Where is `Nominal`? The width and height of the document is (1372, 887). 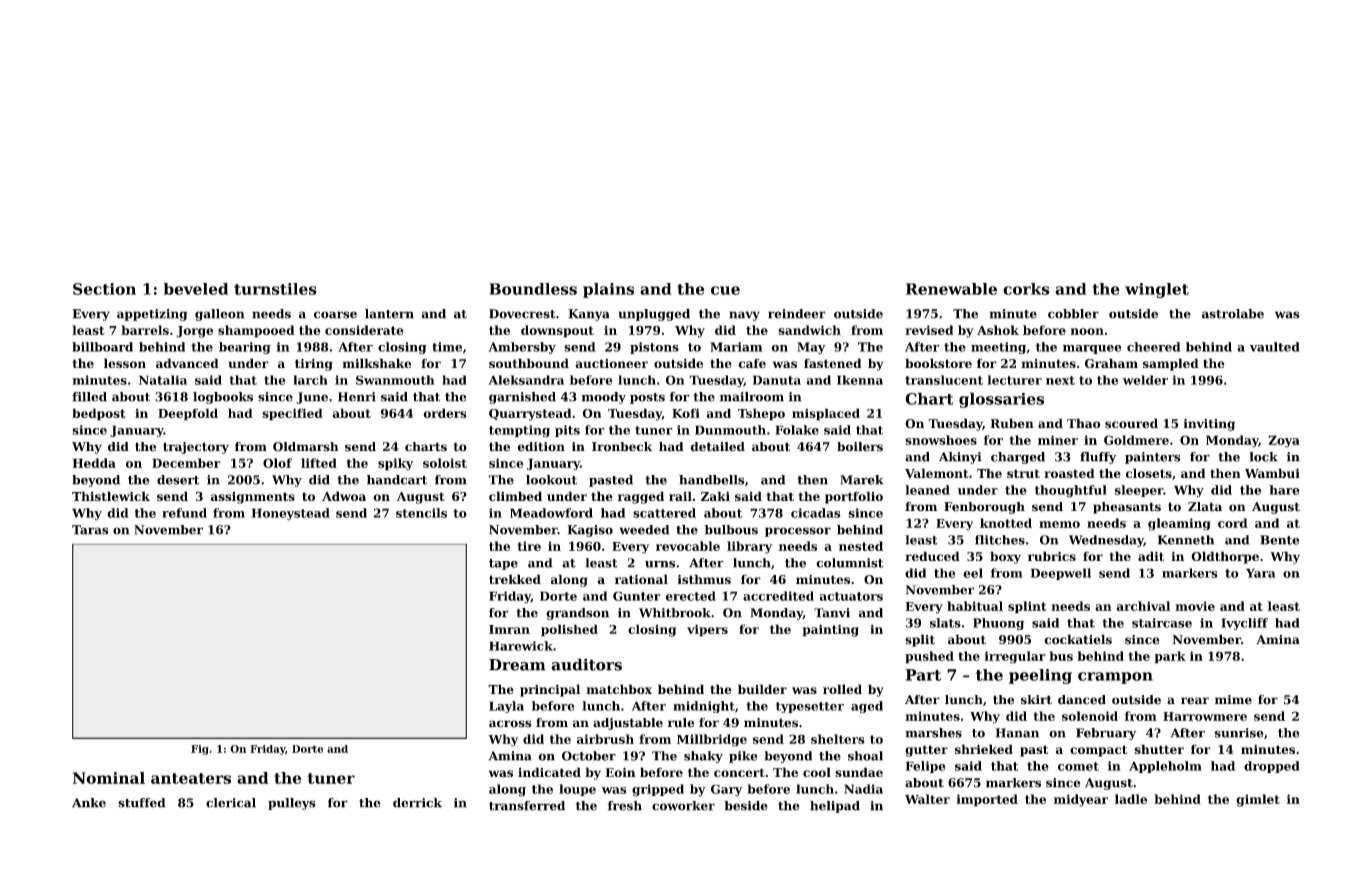 Nominal is located at coordinates (109, 778).
